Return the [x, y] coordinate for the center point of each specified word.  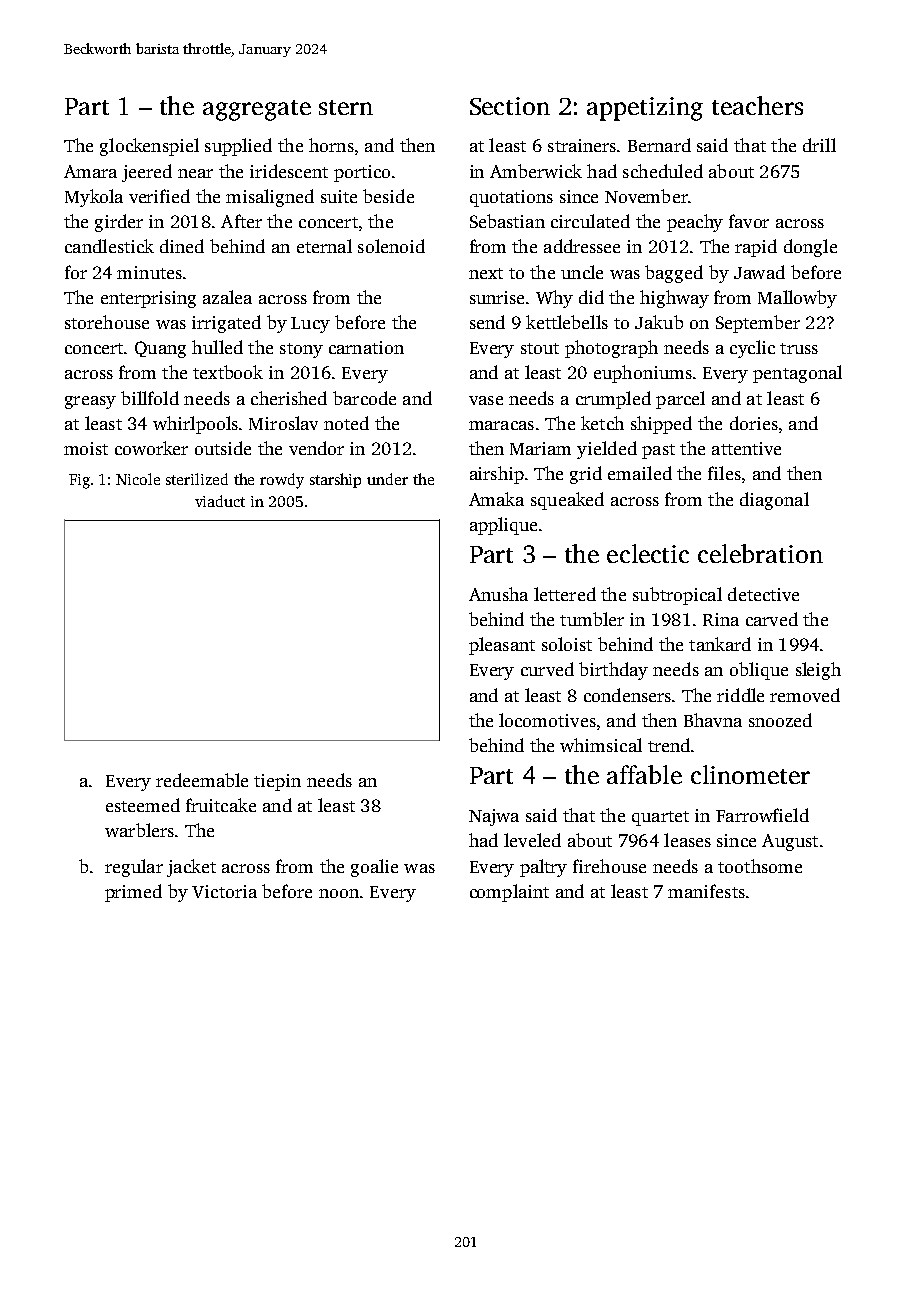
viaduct [220, 501]
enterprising [148, 299]
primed [133, 893]
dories [754, 423]
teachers [757, 105]
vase [486, 400]
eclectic [648, 553]
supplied [238, 147]
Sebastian [507, 221]
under [387, 479]
